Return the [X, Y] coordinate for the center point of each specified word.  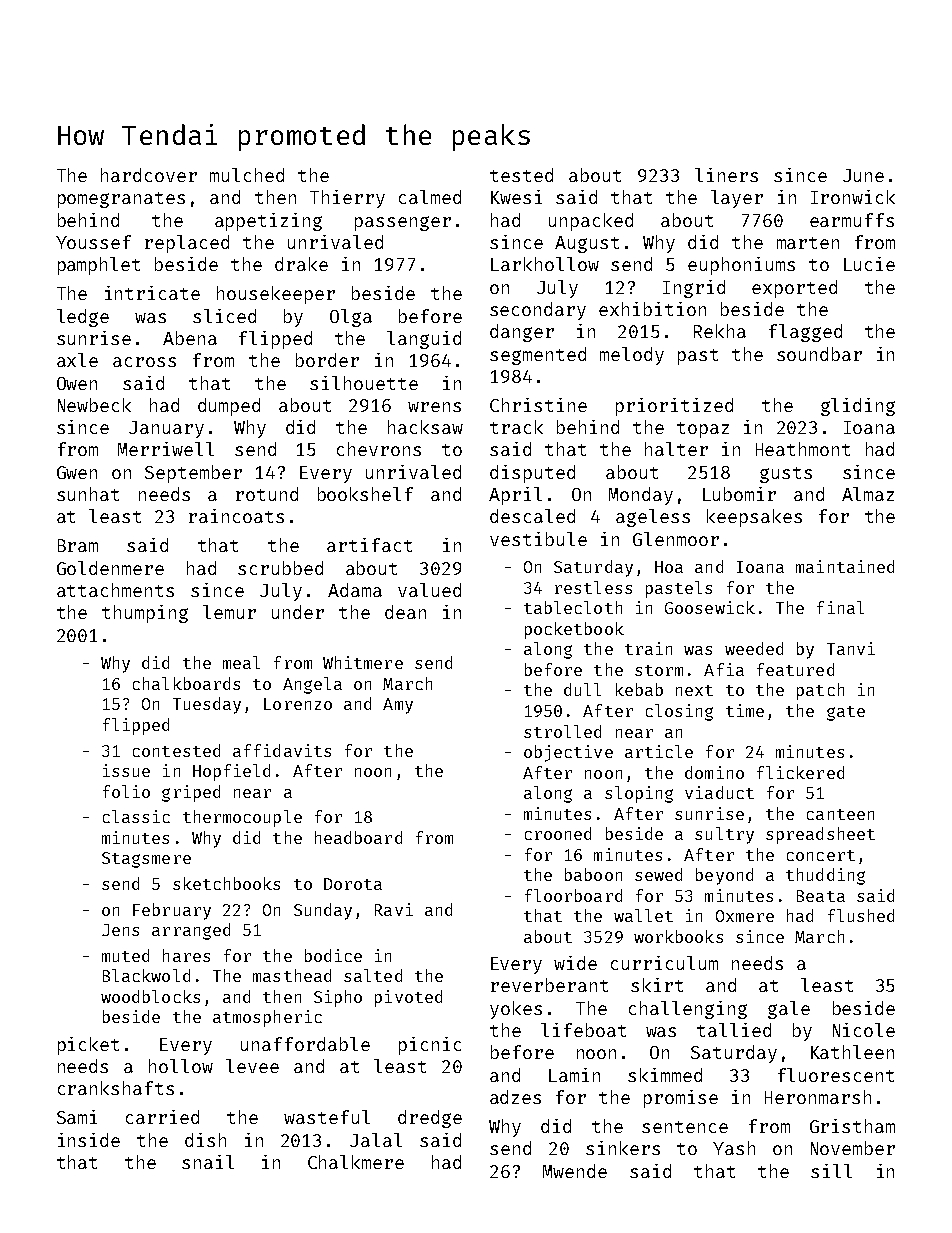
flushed [861, 915]
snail [208, 1162]
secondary [538, 311]
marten [808, 243]
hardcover [149, 175]
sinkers [623, 1148]
